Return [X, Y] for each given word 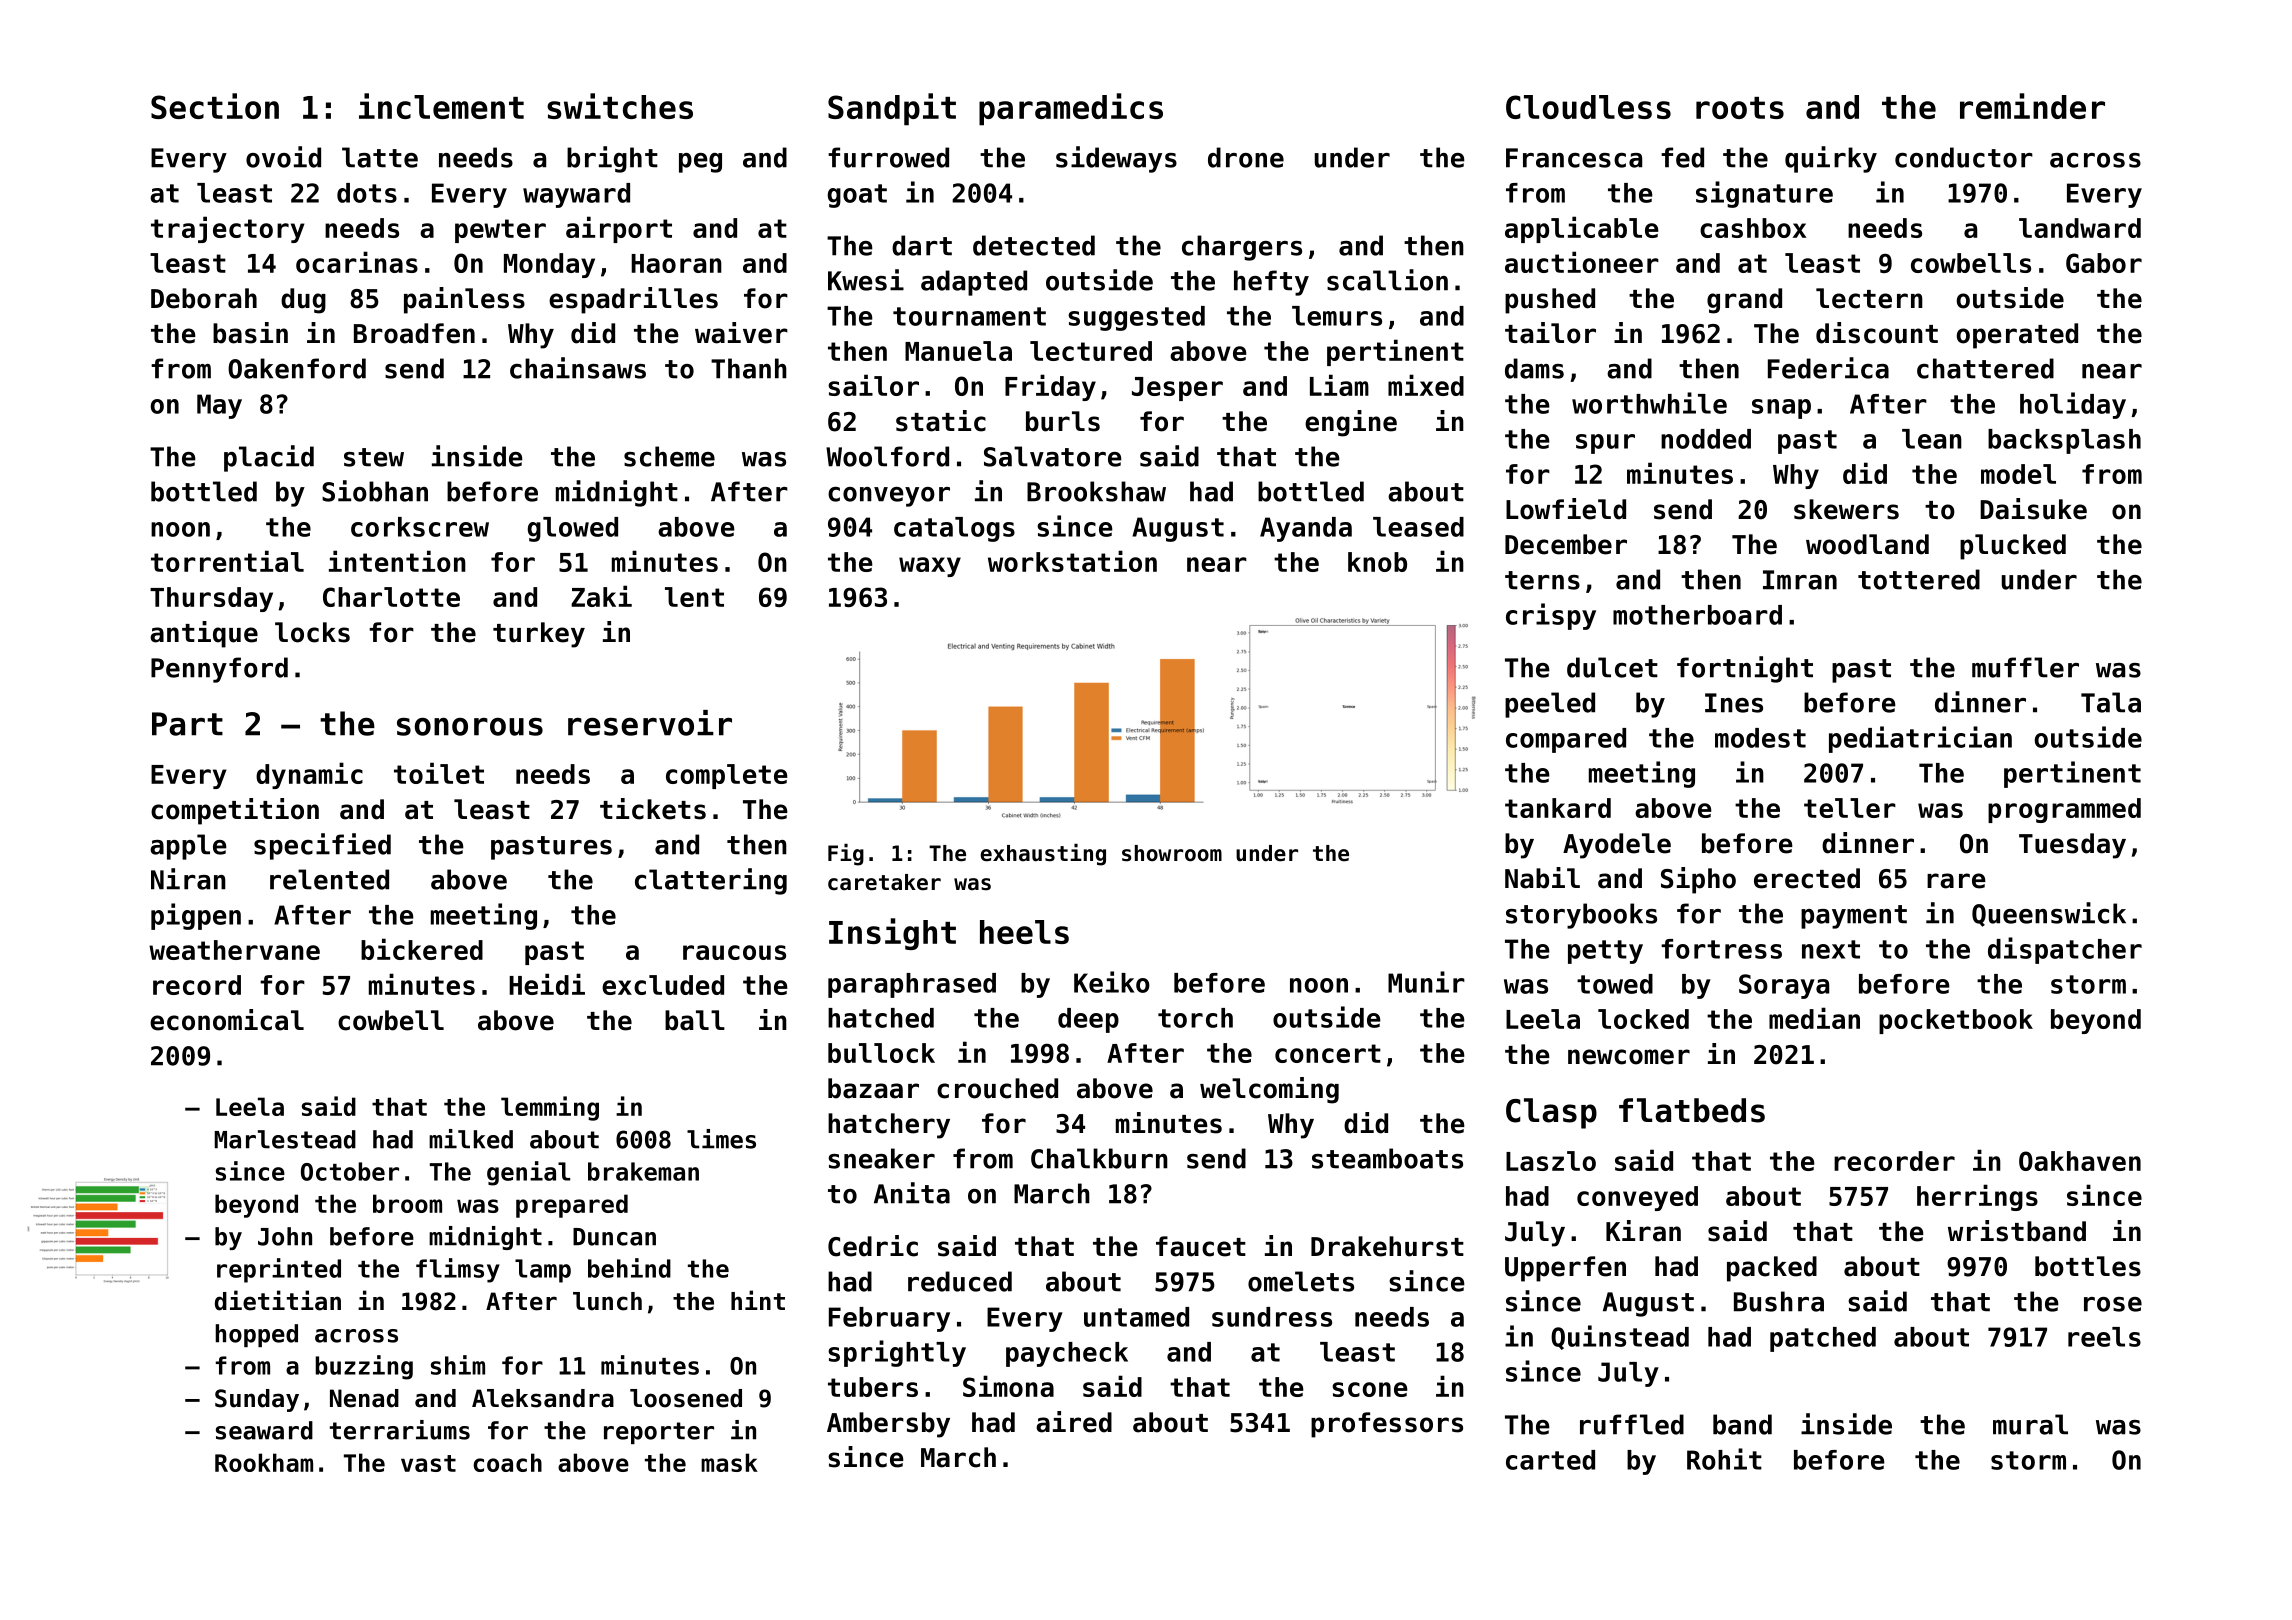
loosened [686, 1398]
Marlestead [285, 1139]
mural [2030, 1424]
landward [2080, 228]
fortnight [1745, 669]
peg [700, 163]
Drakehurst [1387, 1246]
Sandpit [892, 109]
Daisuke [2033, 509]
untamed [1136, 1317]
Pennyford [219, 670]
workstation [1072, 561]
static [941, 421]
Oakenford [297, 368]
